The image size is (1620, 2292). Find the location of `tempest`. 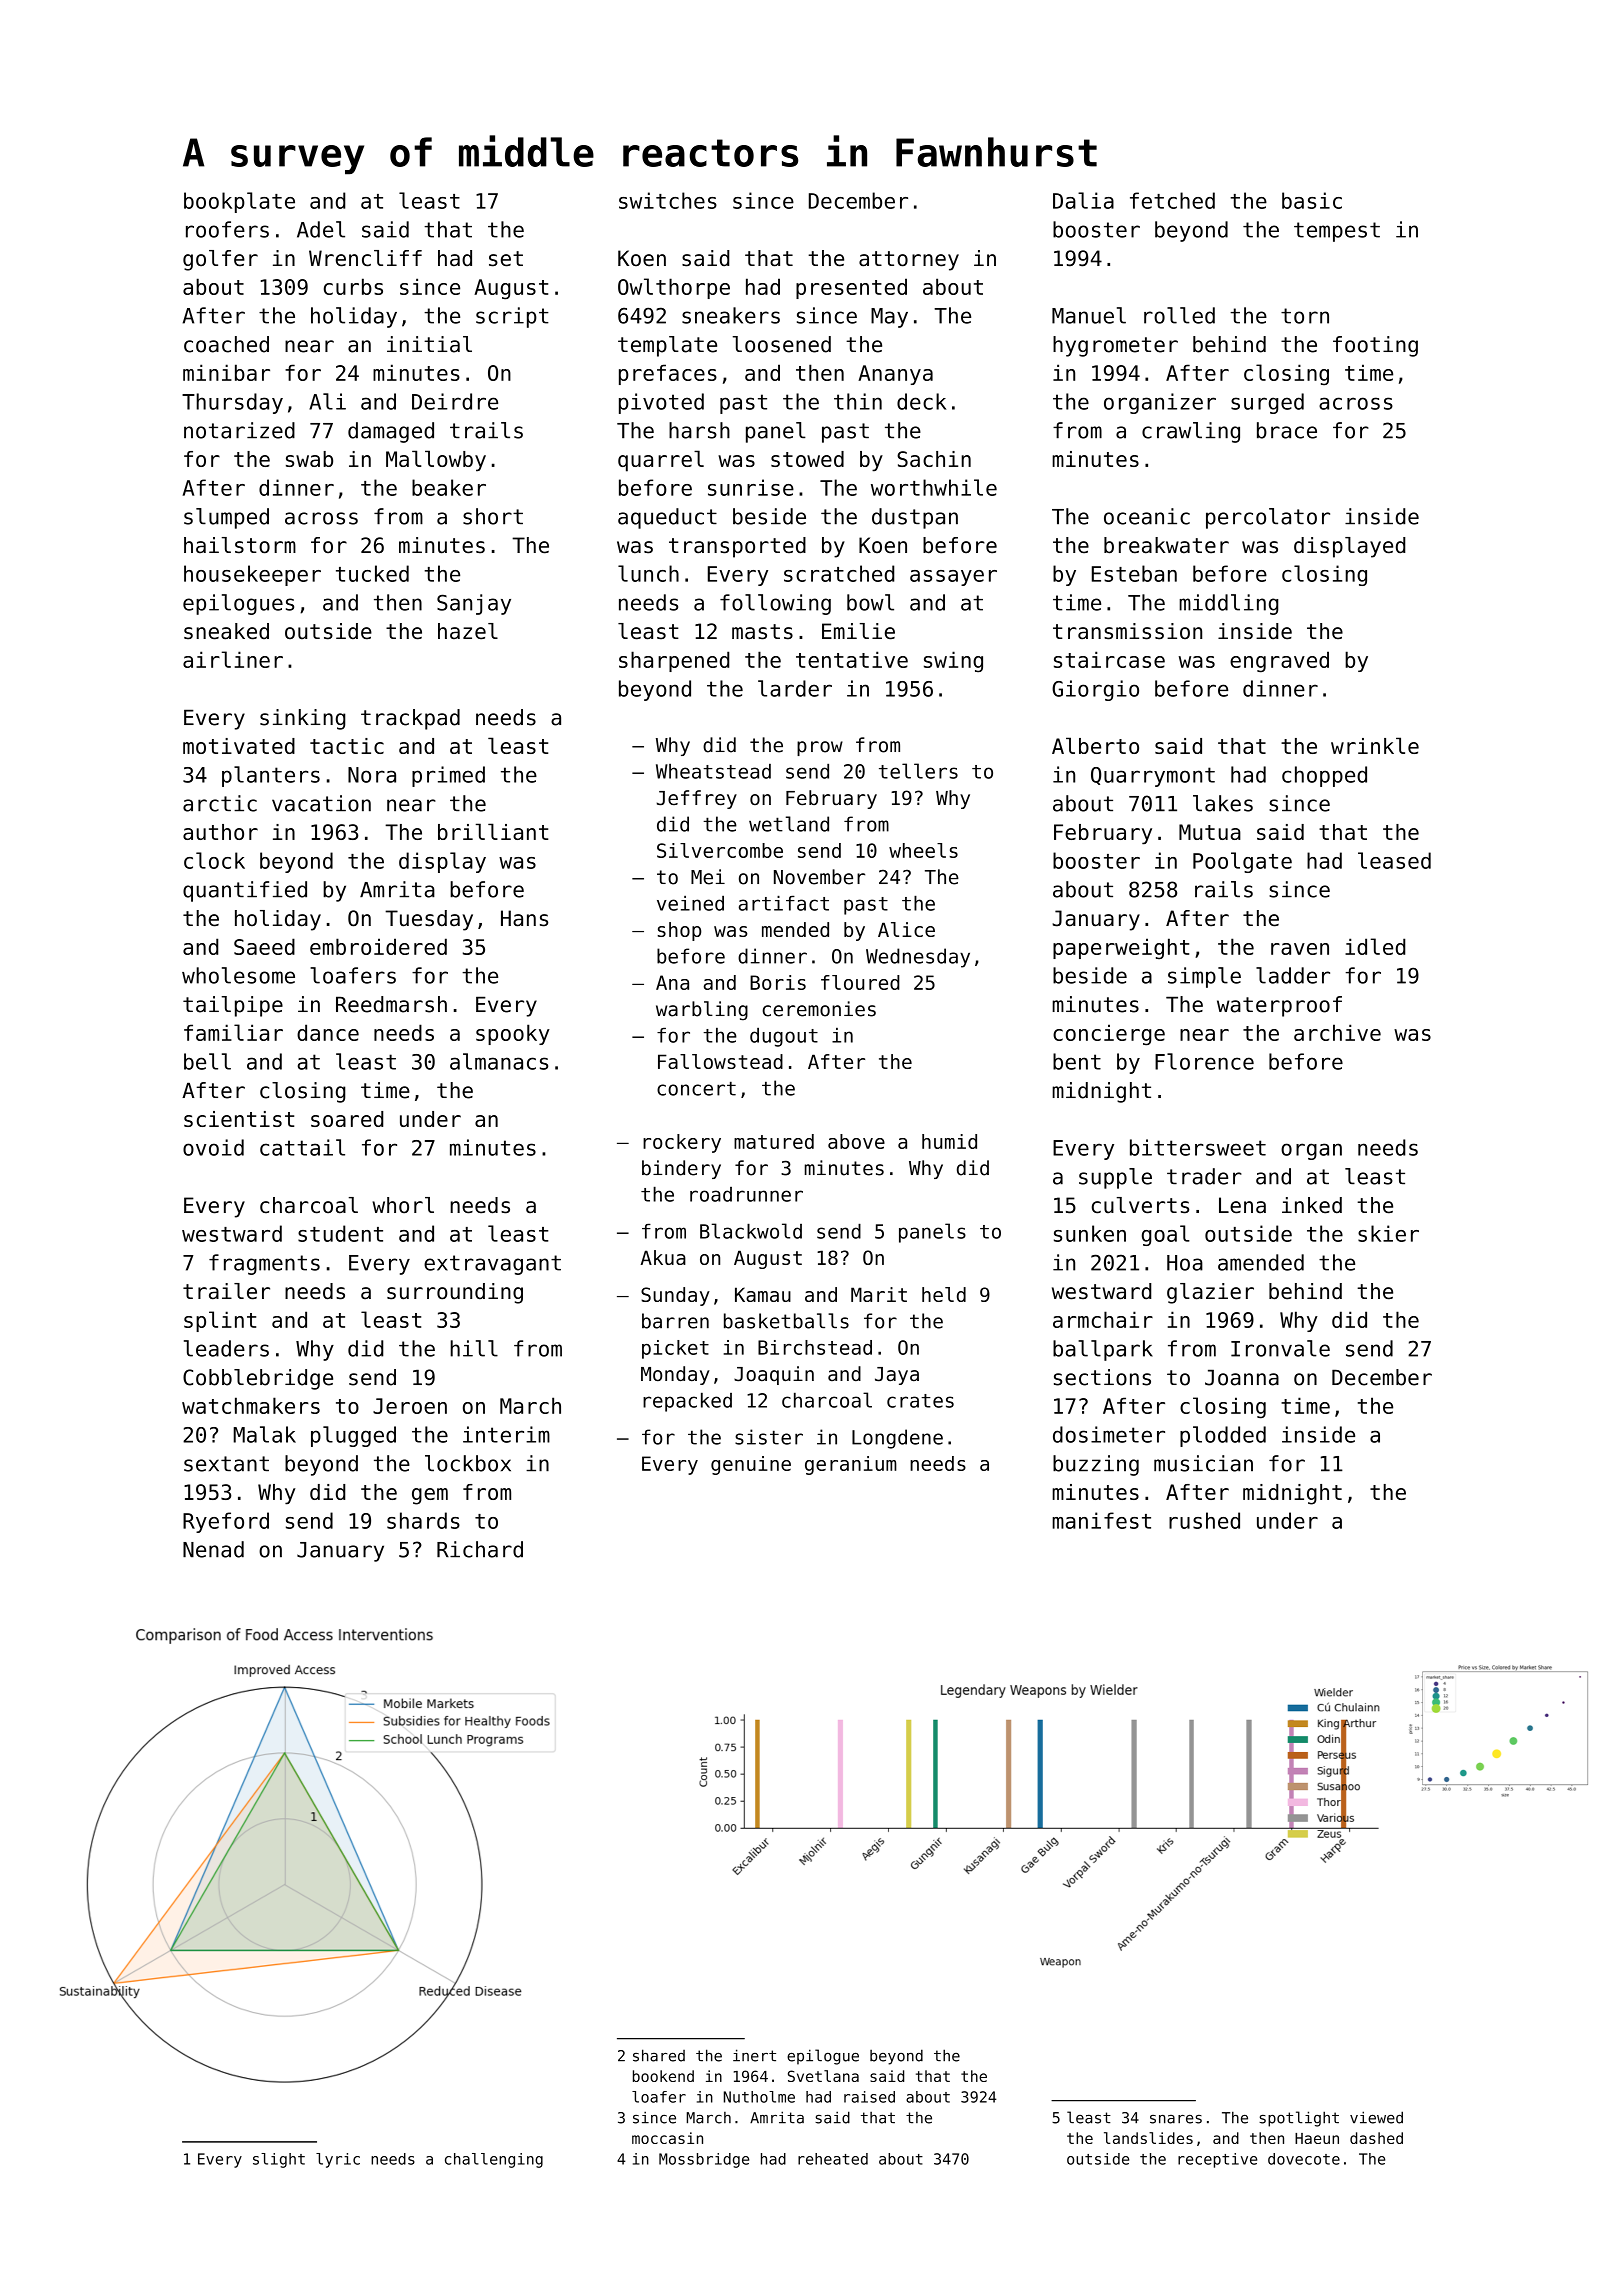

tempest is located at coordinates (1337, 232).
